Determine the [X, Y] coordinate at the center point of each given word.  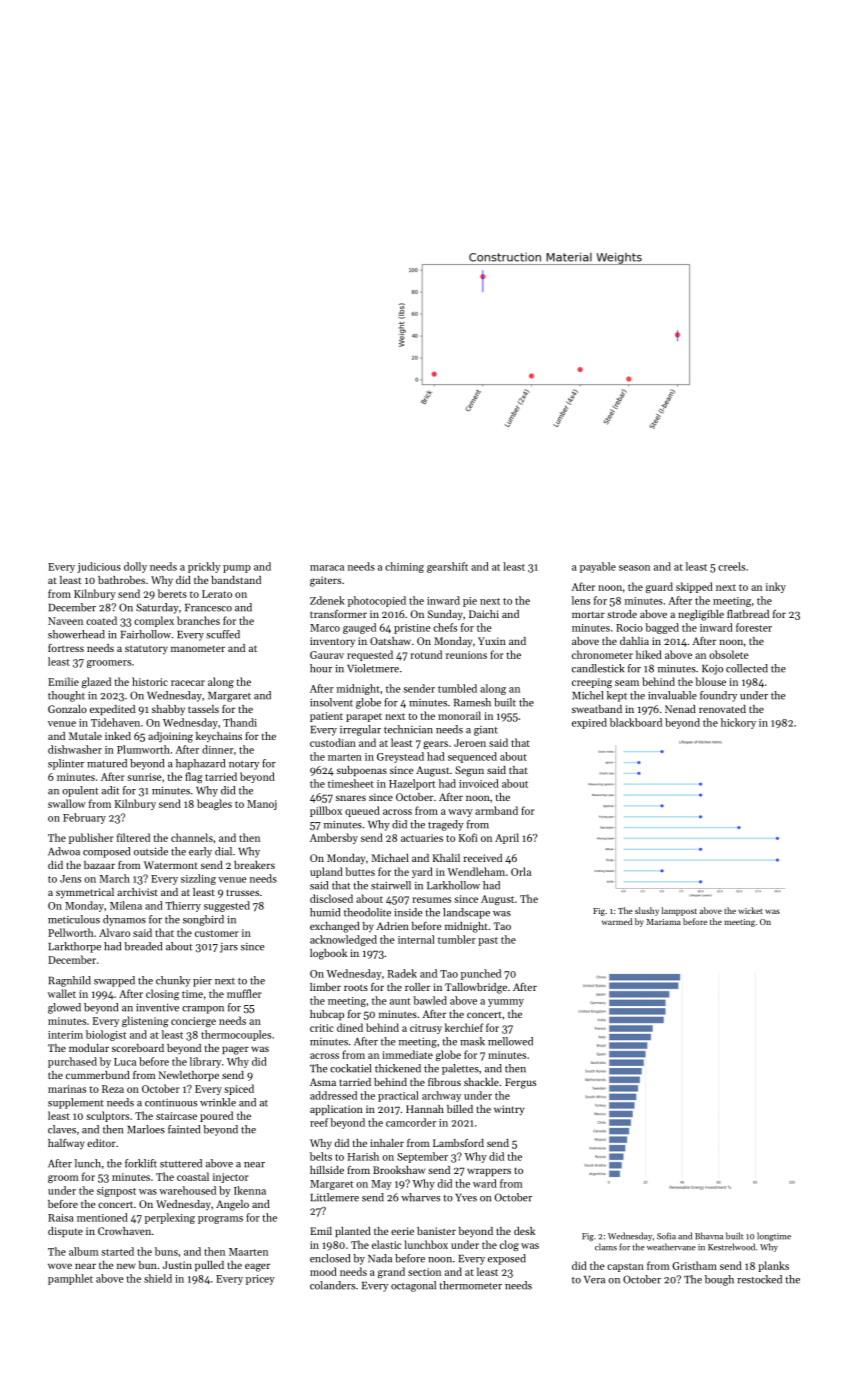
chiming [404, 567]
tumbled [457, 688]
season [634, 568]
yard [422, 872]
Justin [177, 1265]
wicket [750, 910]
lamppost [679, 911]
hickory [738, 723]
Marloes [146, 1129]
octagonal [413, 1286]
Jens [70, 879]
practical [398, 1096]
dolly [135, 567]
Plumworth [143, 749]
